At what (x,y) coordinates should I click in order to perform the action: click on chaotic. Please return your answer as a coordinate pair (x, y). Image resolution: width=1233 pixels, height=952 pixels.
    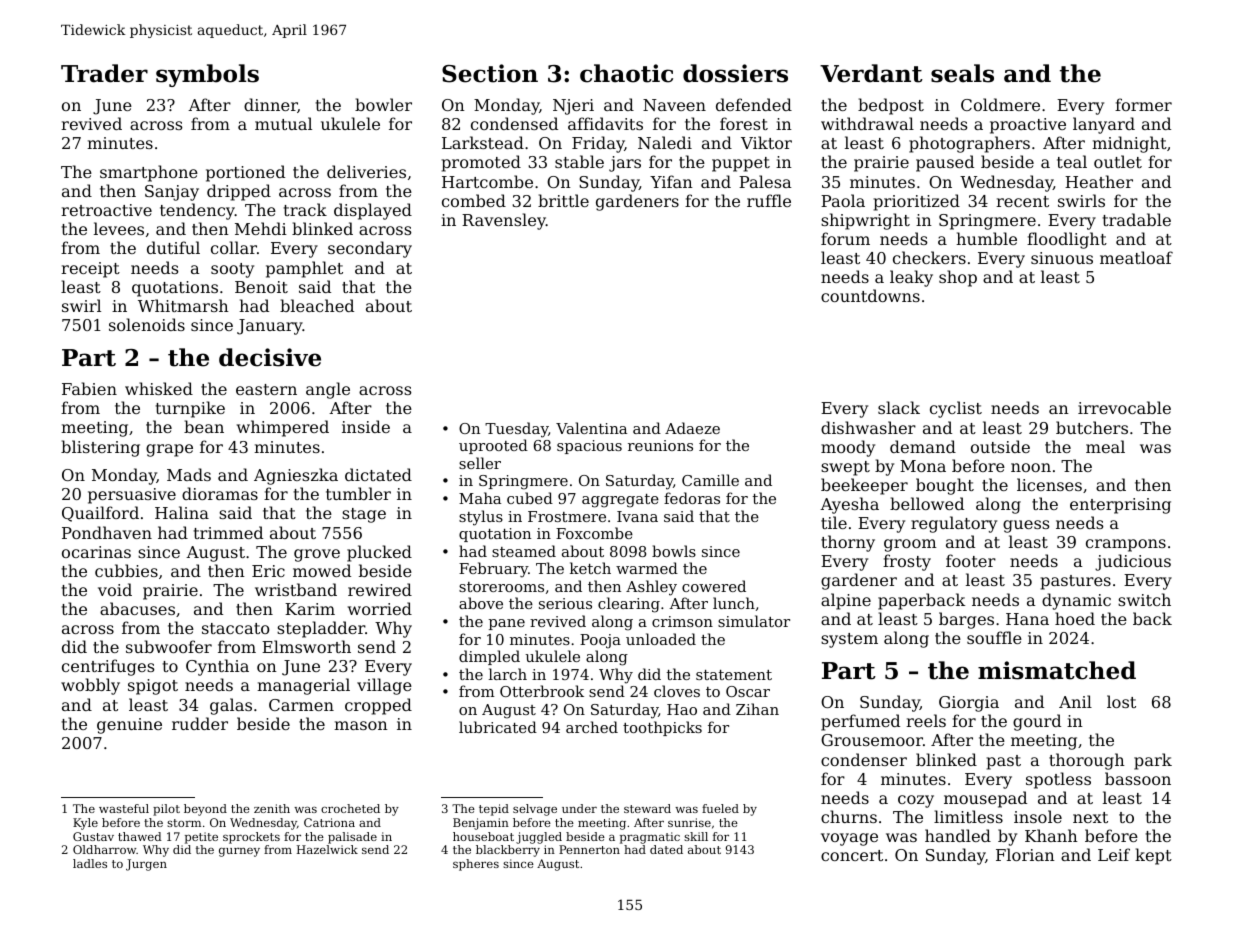
    Looking at the image, I should click on (626, 73).
